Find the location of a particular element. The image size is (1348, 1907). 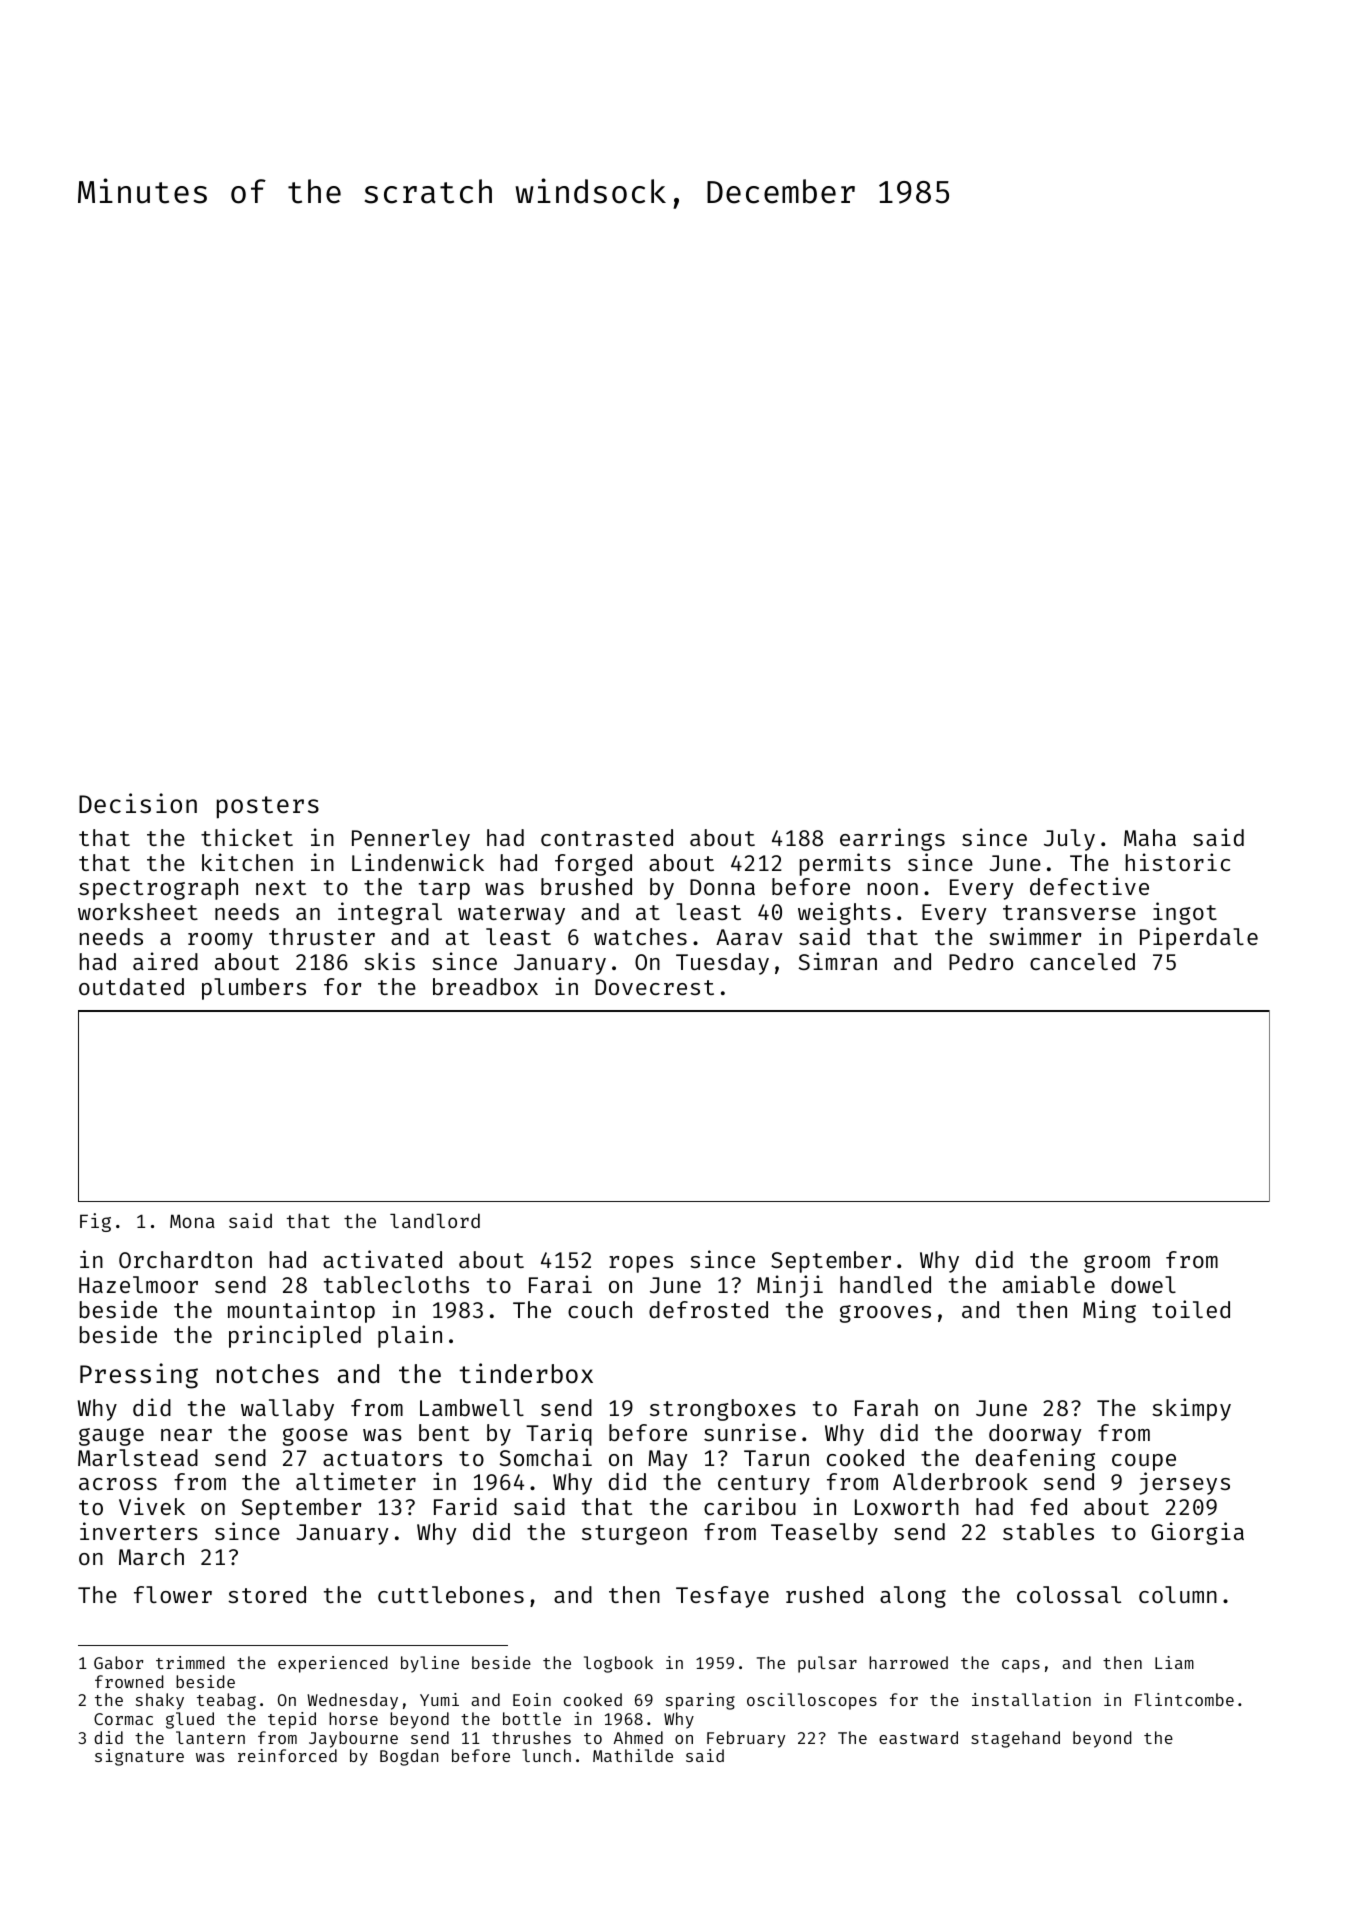

Marlstead is located at coordinates (138, 1457).
